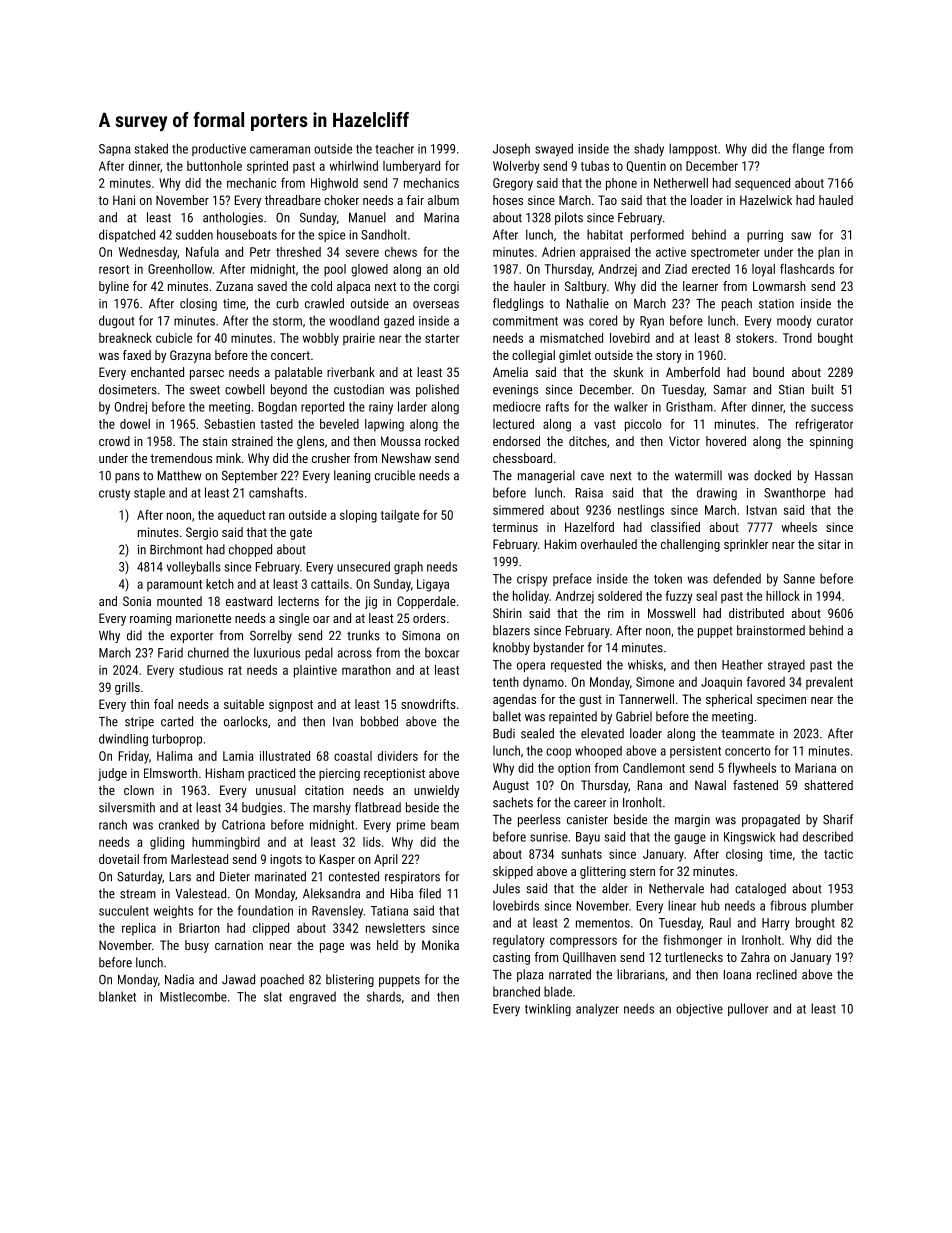 This screenshot has height=1233, width=952. Describe the element at coordinates (652, 322) in the screenshot. I see `Ryan` at that location.
